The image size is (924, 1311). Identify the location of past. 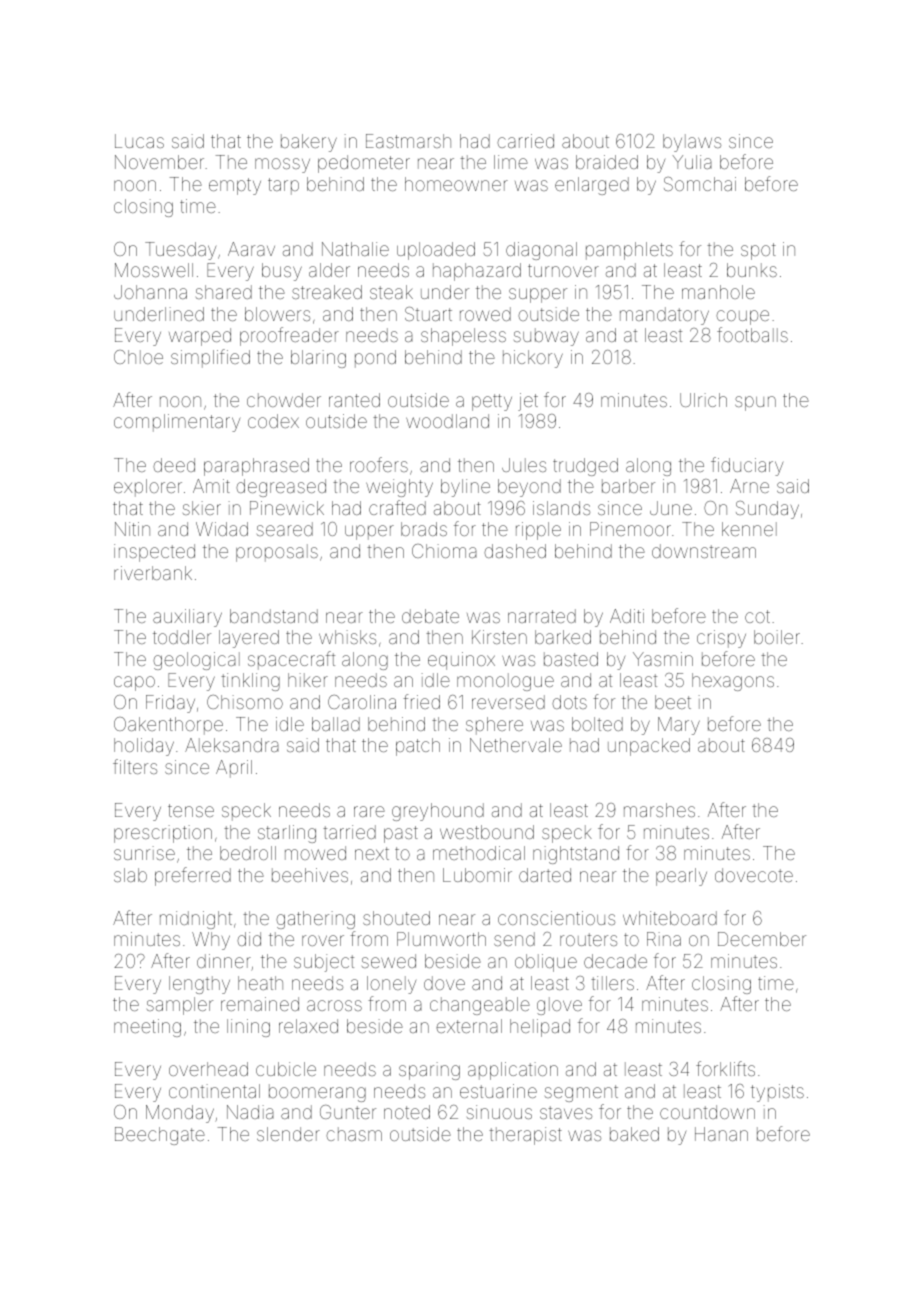
(401, 834).
